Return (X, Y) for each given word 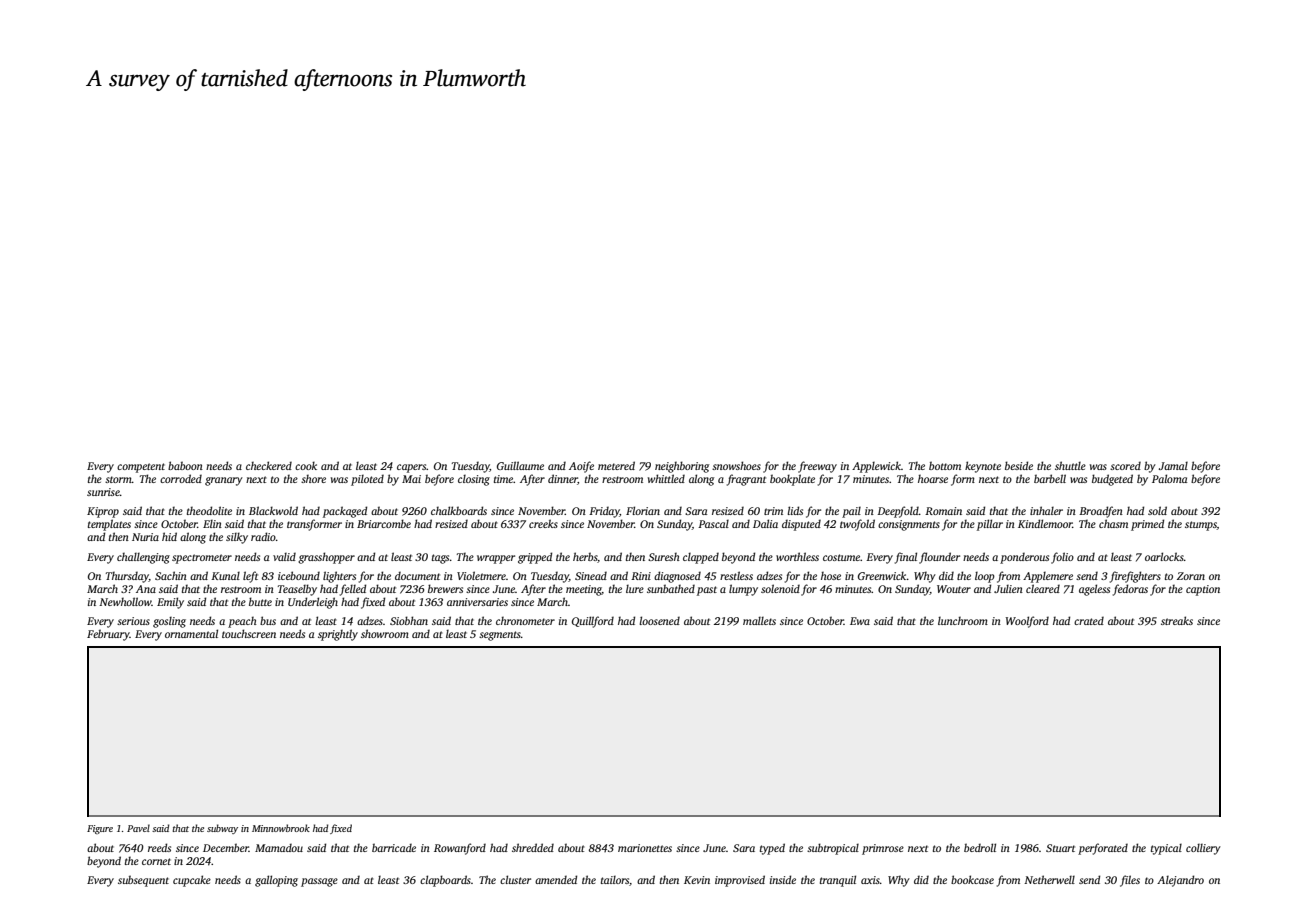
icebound (299, 575)
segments (500, 636)
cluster (515, 879)
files (1130, 881)
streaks (1177, 620)
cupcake (192, 881)
